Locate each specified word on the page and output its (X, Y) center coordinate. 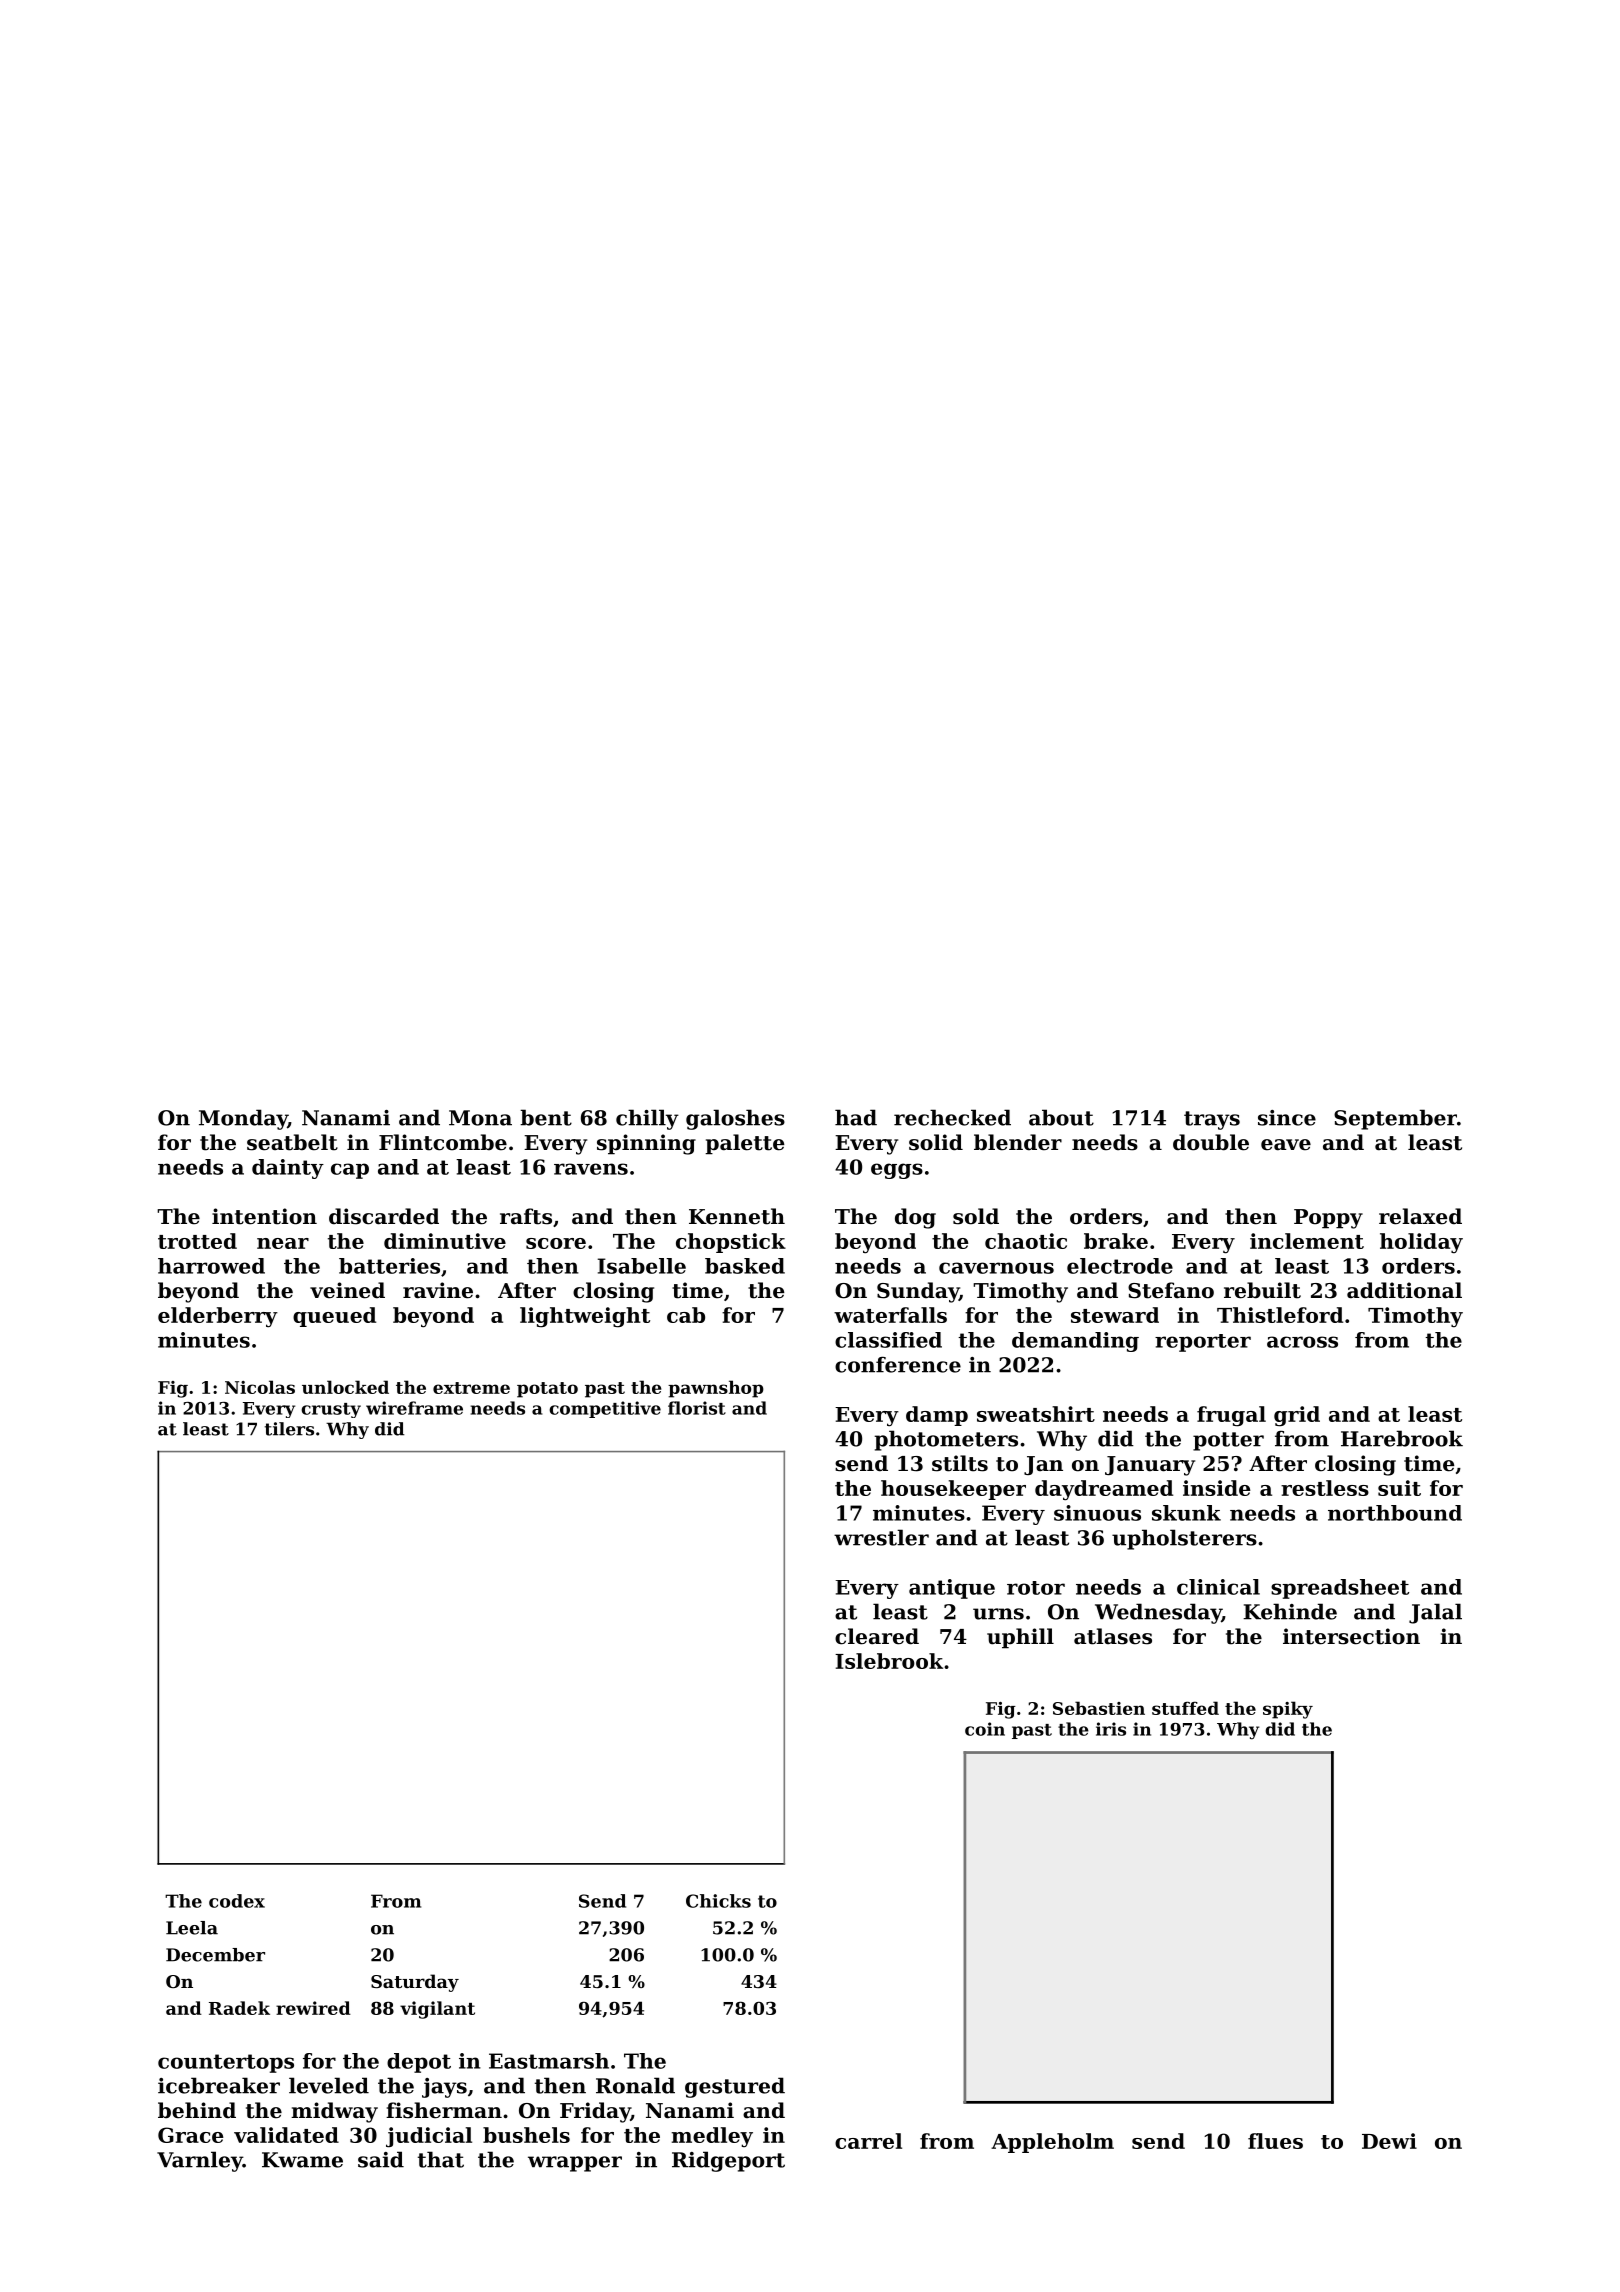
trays (1212, 1120)
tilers (289, 1429)
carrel (868, 2141)
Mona (480, 1118)
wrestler (881, 1537)
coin (985, 1729)
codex (237, 1901)
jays (444, 2088)
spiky (1288, 1710)
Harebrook (1402, 1438)
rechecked (952, 1117)
